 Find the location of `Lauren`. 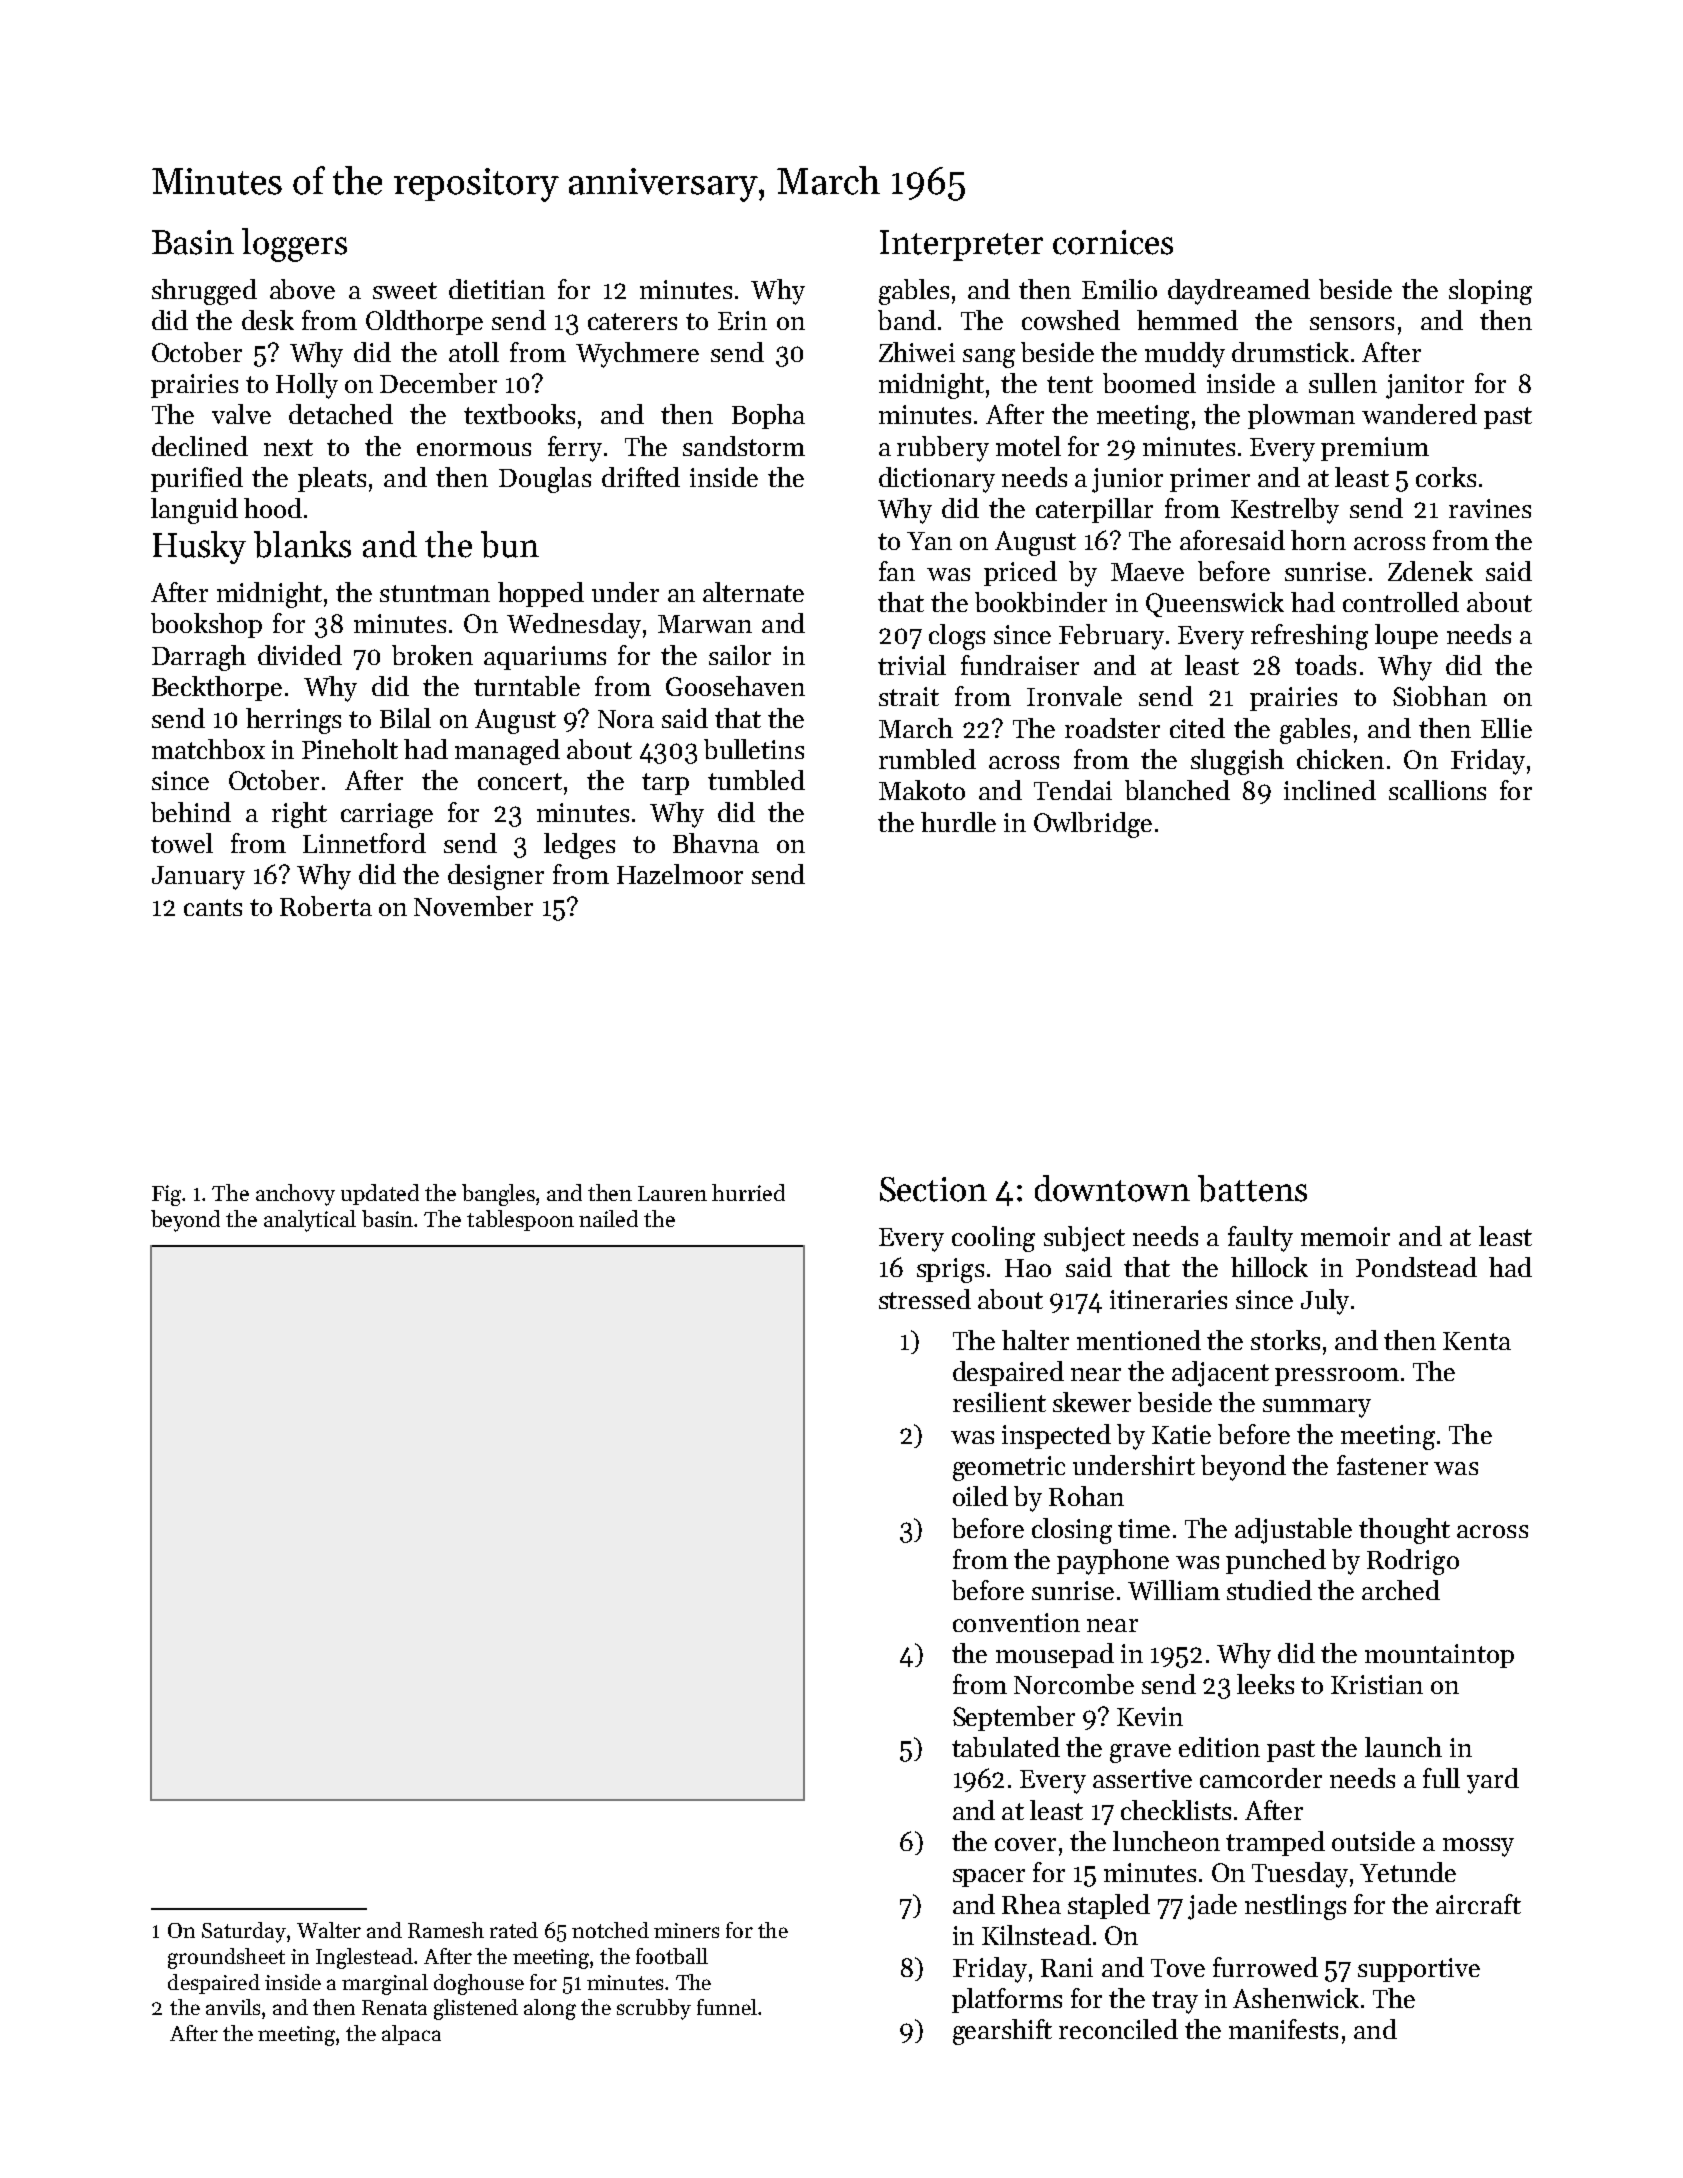

Lauren is located at coordinates (672, 1193).
